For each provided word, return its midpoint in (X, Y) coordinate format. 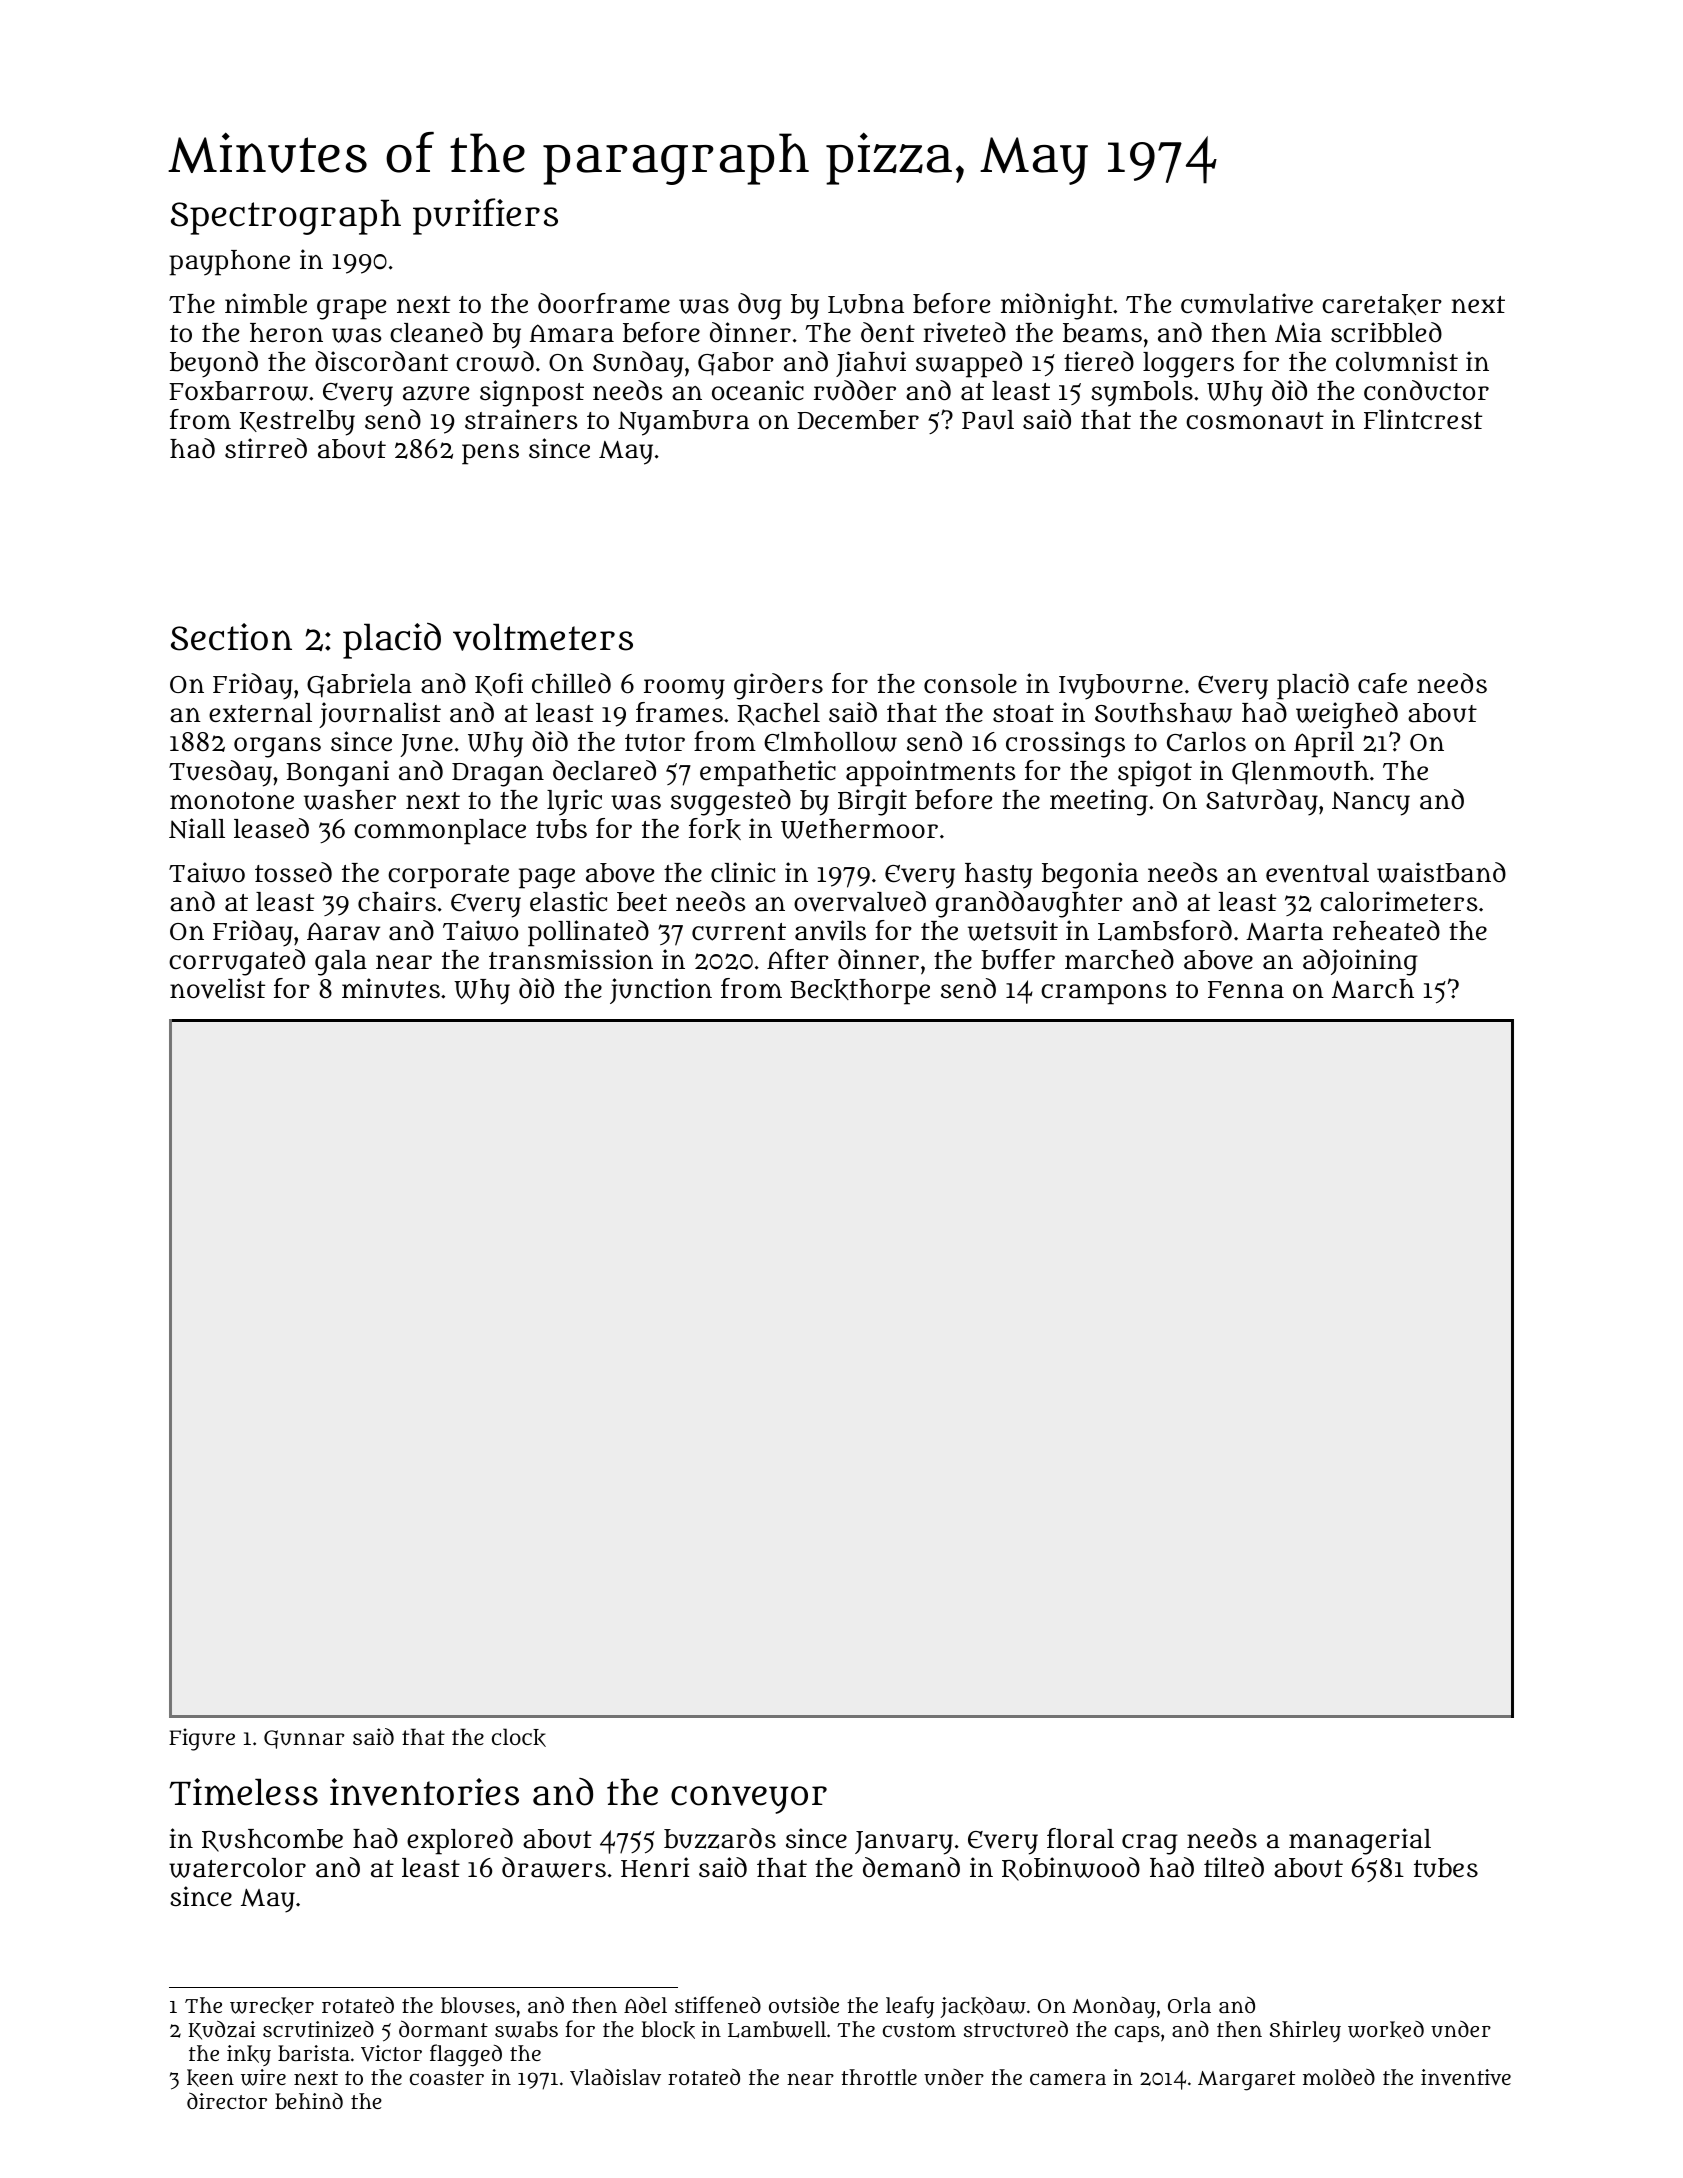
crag (1150, 1844)
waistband (1441, 872)
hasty (998, 876)
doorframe (604, 303)
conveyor (749, 1799)
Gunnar (304, 1739)
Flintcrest (1423, 419)
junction (661, 991)
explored (460, 1841)
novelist (217, 988)
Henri (655, 1867)
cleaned (436, 332)
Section (231, 637)
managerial (1360, 1841)
